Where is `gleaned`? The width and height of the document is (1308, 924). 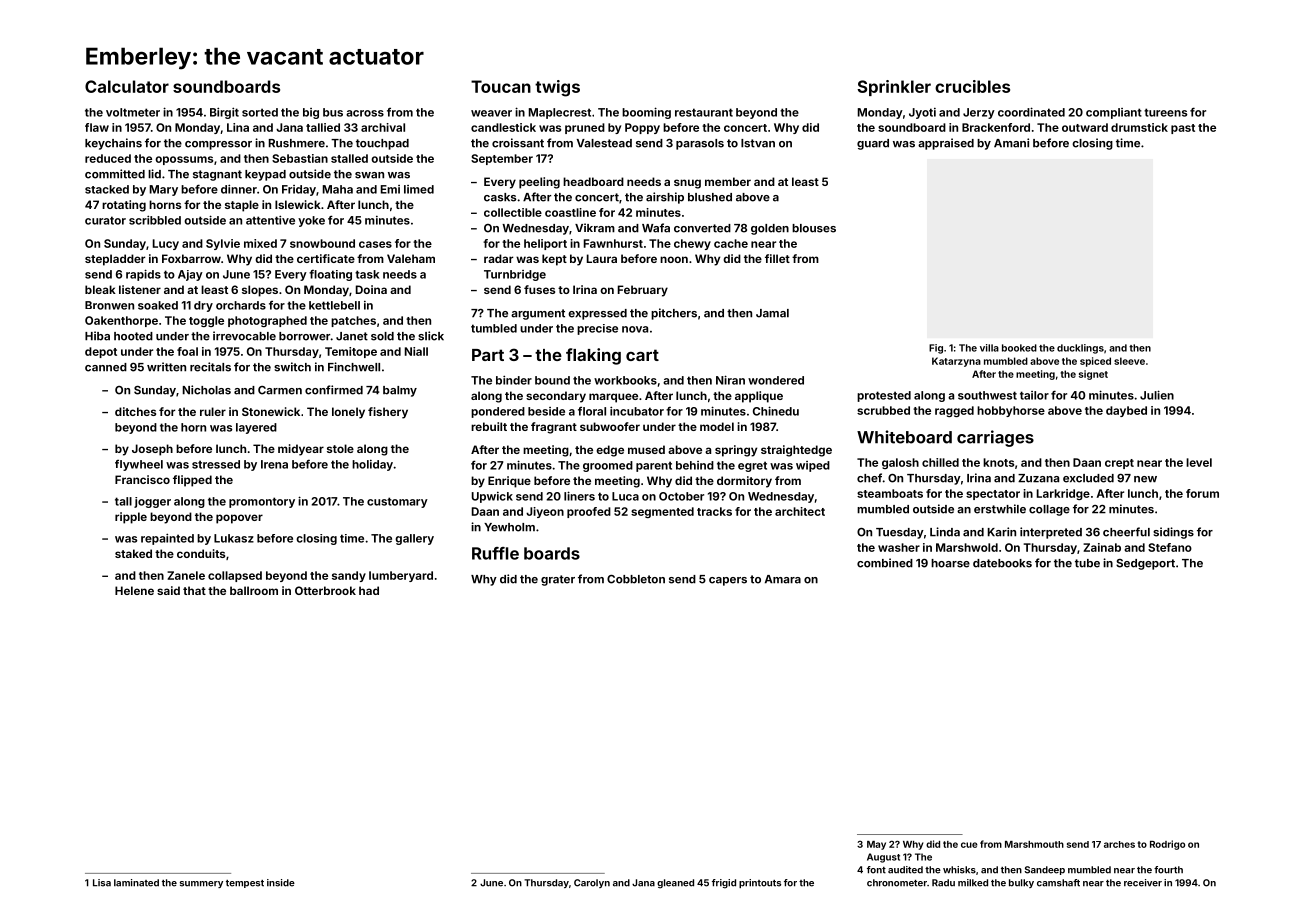 gleaned is located at coordinates (675, 884).
